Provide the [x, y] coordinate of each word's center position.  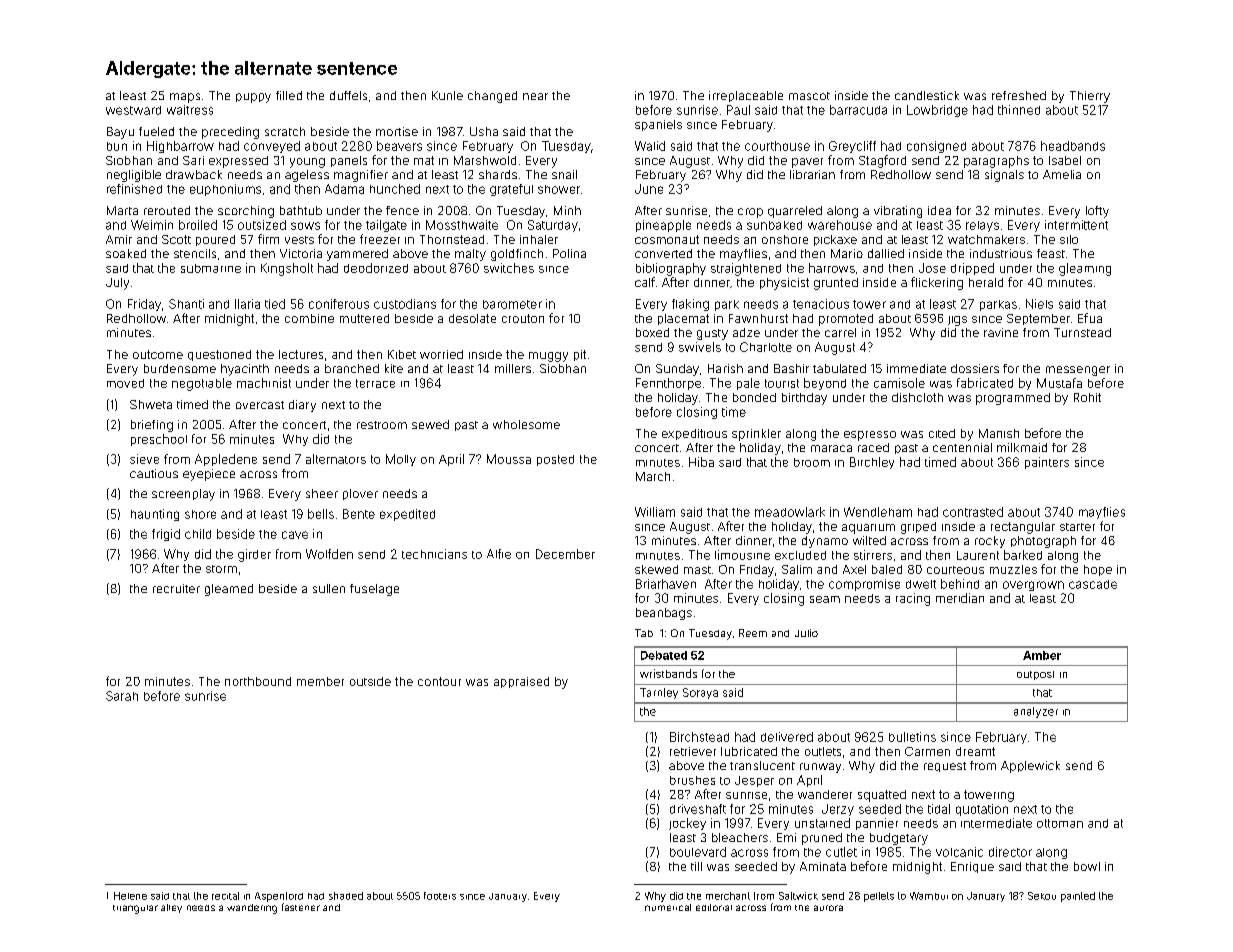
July [117, 284]
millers [513, 368]
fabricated [985, 383]
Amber [1042, 655]
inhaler [539, 239]
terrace [375, 383]
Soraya [700, 693]
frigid [166, 535]
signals [1004, 176]
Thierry [1090, 97]
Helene [130, 896]
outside [370, 681]
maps [185, 98]
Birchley [872, 463]
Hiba [701, 462]
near [535, 96]
